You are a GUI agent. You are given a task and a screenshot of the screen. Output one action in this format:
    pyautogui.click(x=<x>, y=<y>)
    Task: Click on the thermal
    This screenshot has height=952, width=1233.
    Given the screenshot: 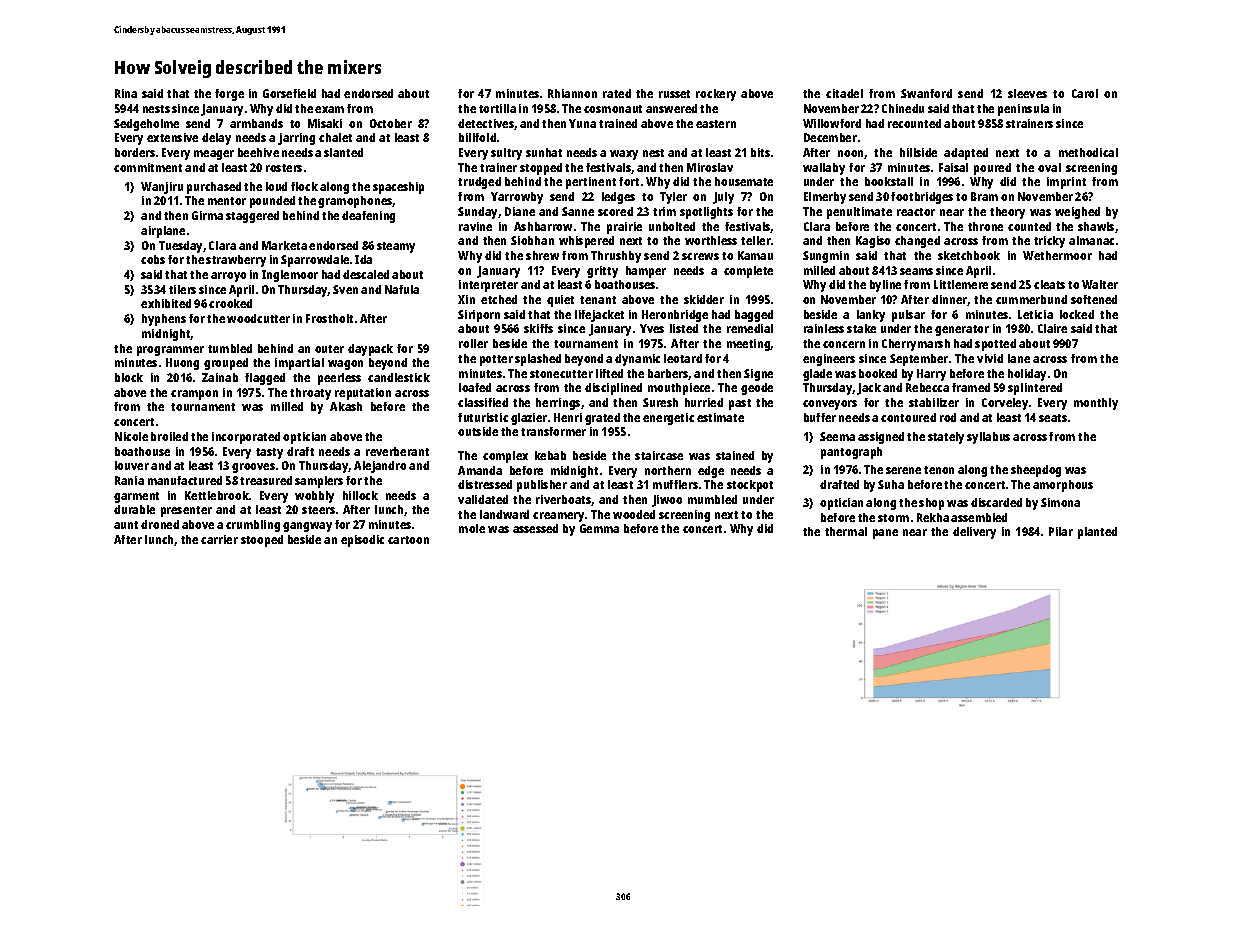 What is the action you would take?
    pyautogui.click(x=846, y=531)
